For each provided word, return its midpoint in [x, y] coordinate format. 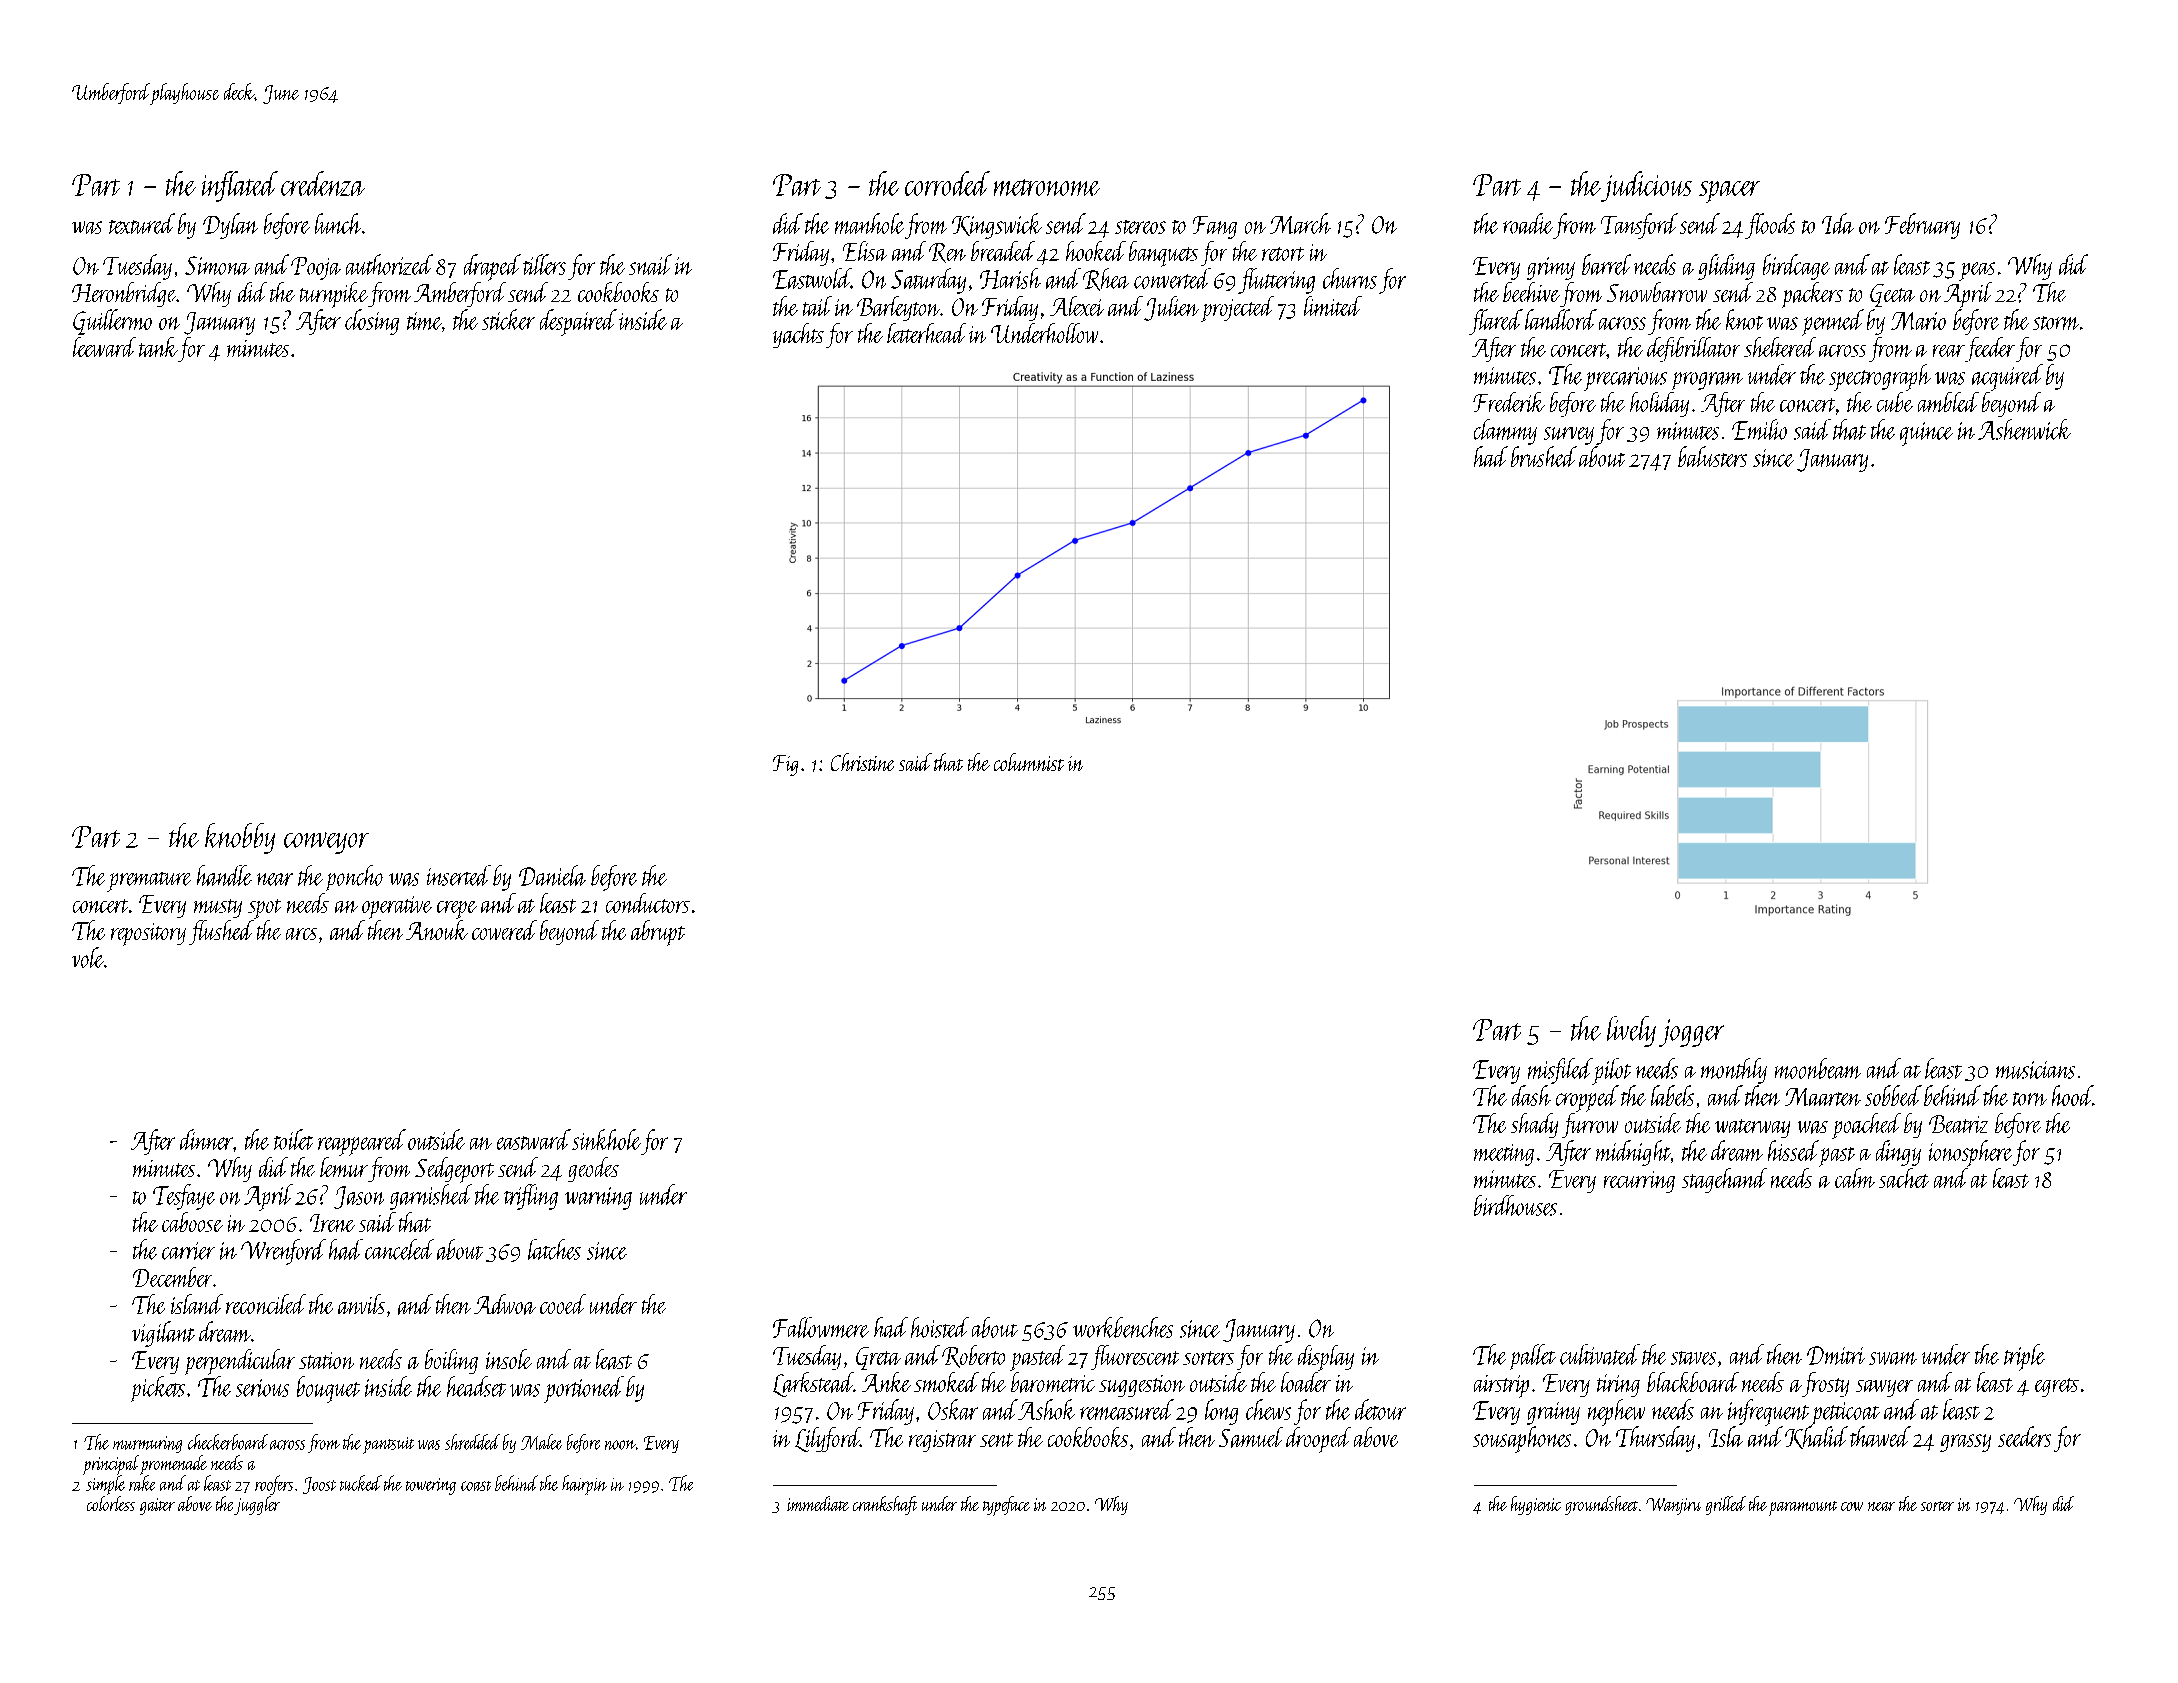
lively [1631, 1031]
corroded [947, 183]
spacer [1729, 192]
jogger [1691, 1033]
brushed [1544, 456]
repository [148, 934]
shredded [472, 1442]
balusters [1712, 456]
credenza [323, 183]
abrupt [658, 933]
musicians [2035, 1070]
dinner [206, 1139]
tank [158, 347]
